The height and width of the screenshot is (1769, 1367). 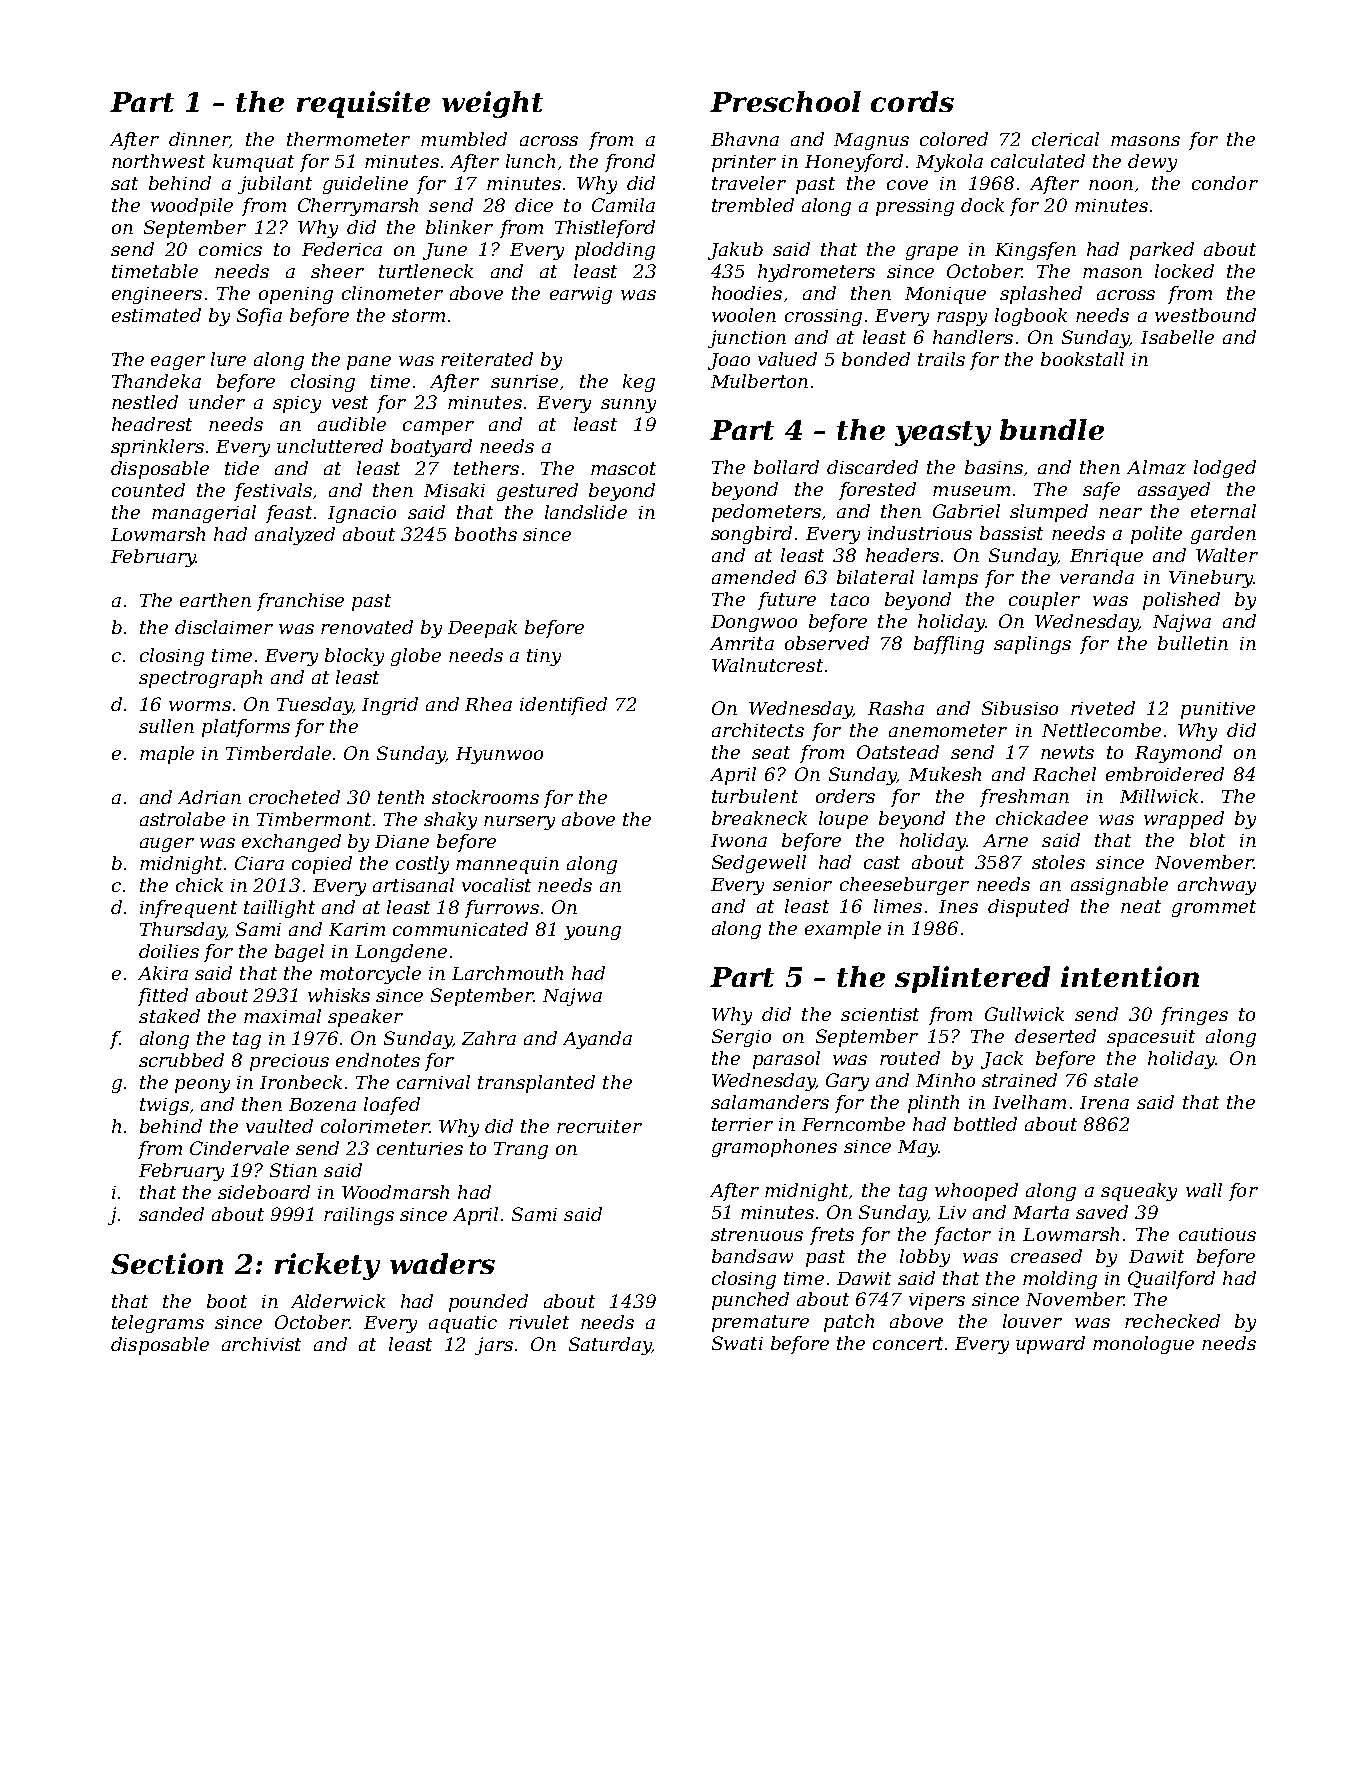 What do you see at coordinates (785, 101) in the screenshot?
I see `Preschool` at bounding box center [785, 101].
